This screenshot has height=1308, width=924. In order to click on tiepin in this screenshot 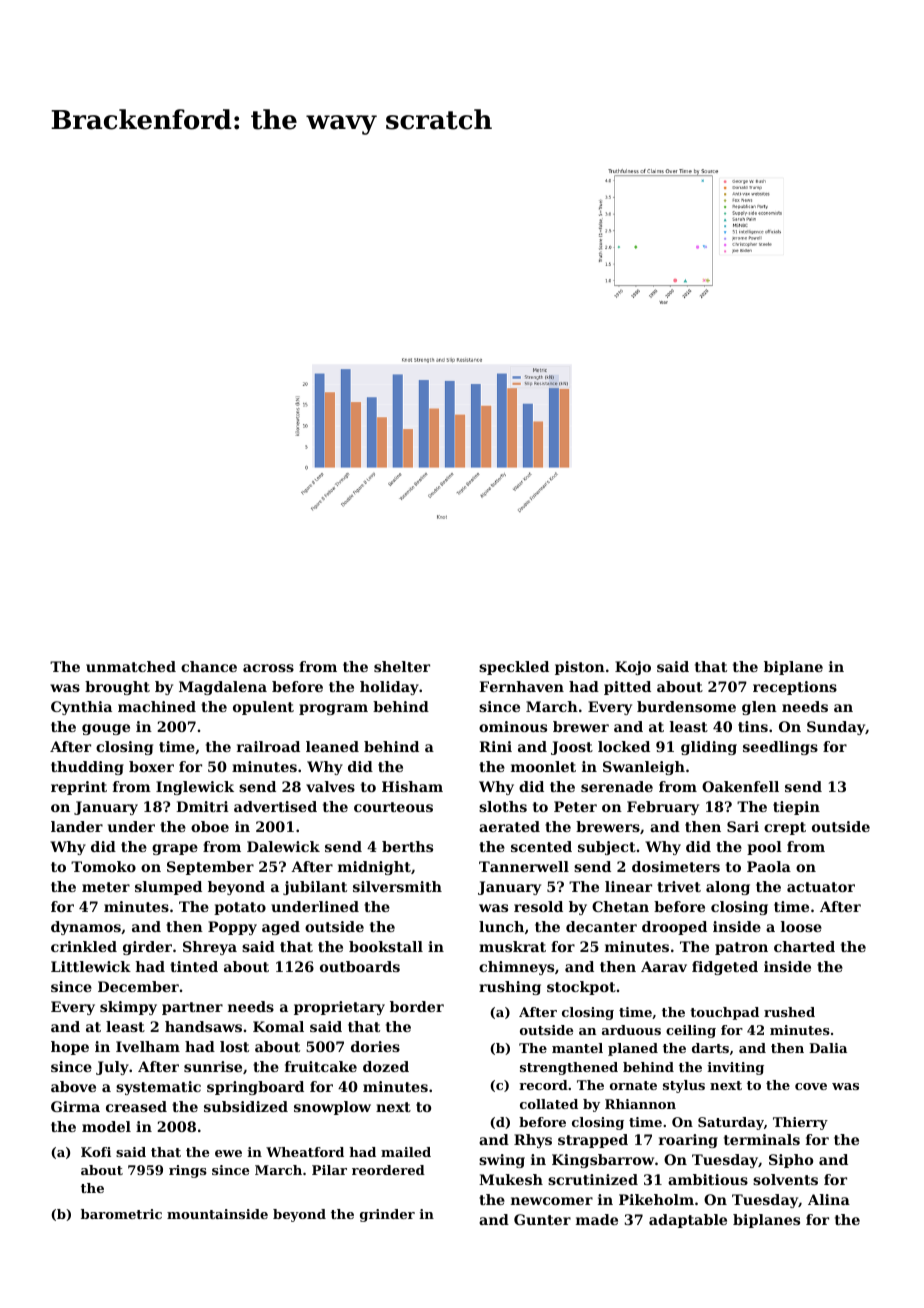, I will do `click(796, 808)`.
